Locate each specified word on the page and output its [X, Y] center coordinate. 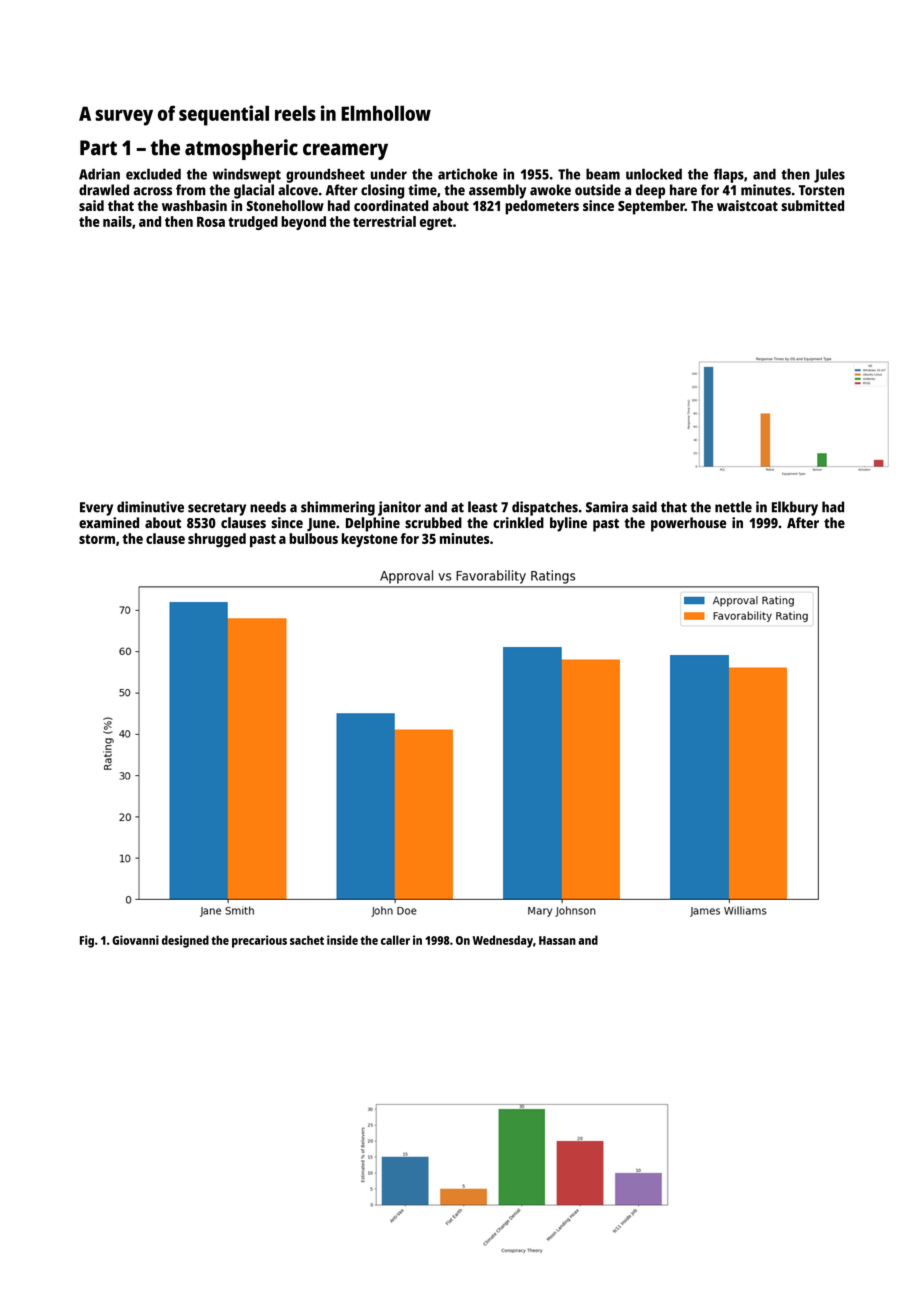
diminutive [150, 507]
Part [98, 148]
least [482, 507]
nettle [733, 507]
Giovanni [135, 940]
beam [603, 174]
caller [395, 940]
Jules [829, 175]
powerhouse [688, 524]
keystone [370, 540]
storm [97, 539]
